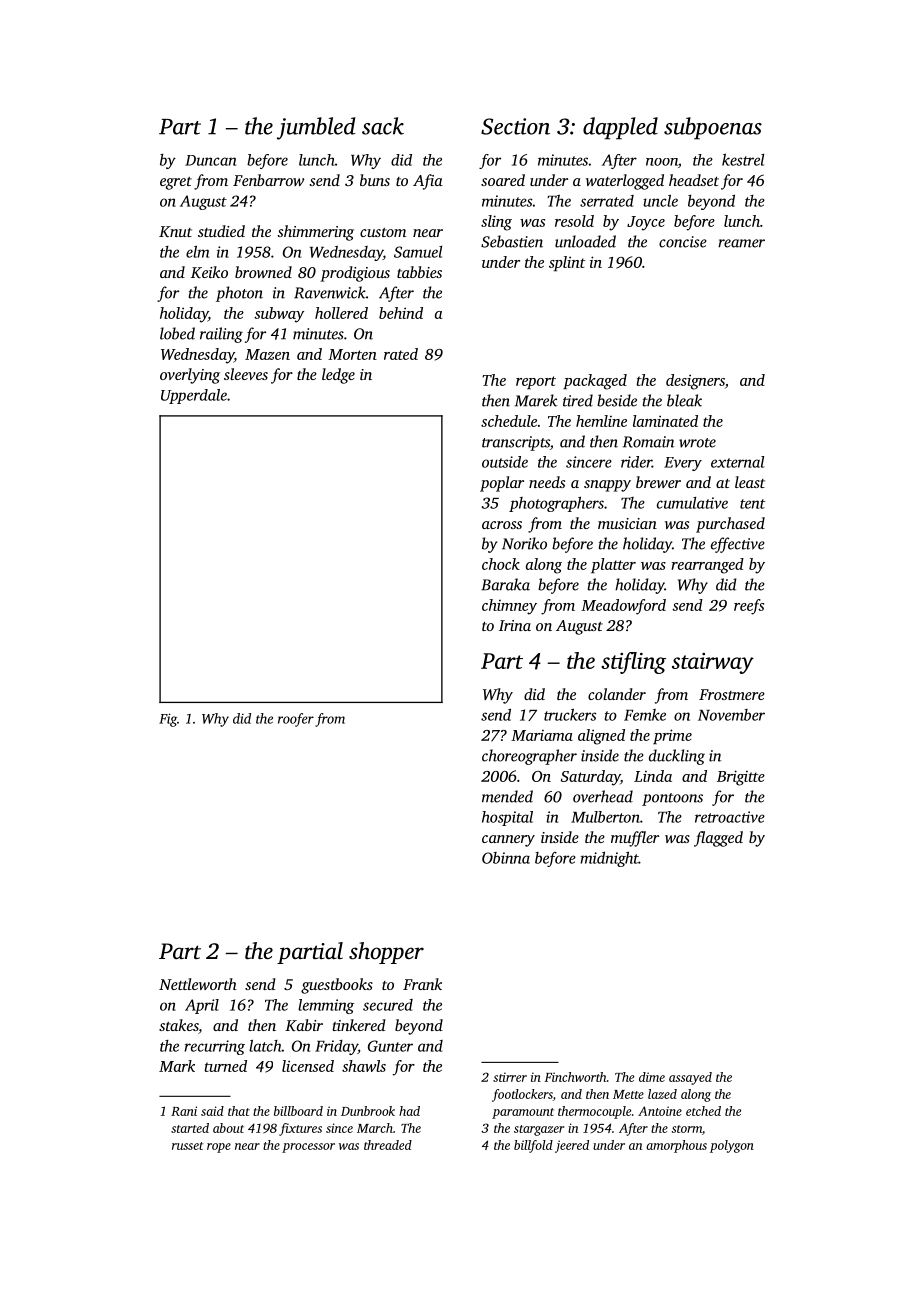 The image size is (924, 1311). Describe the element at coordinates (268, 180) in the page. I see `Fenbarrow` at that location.
